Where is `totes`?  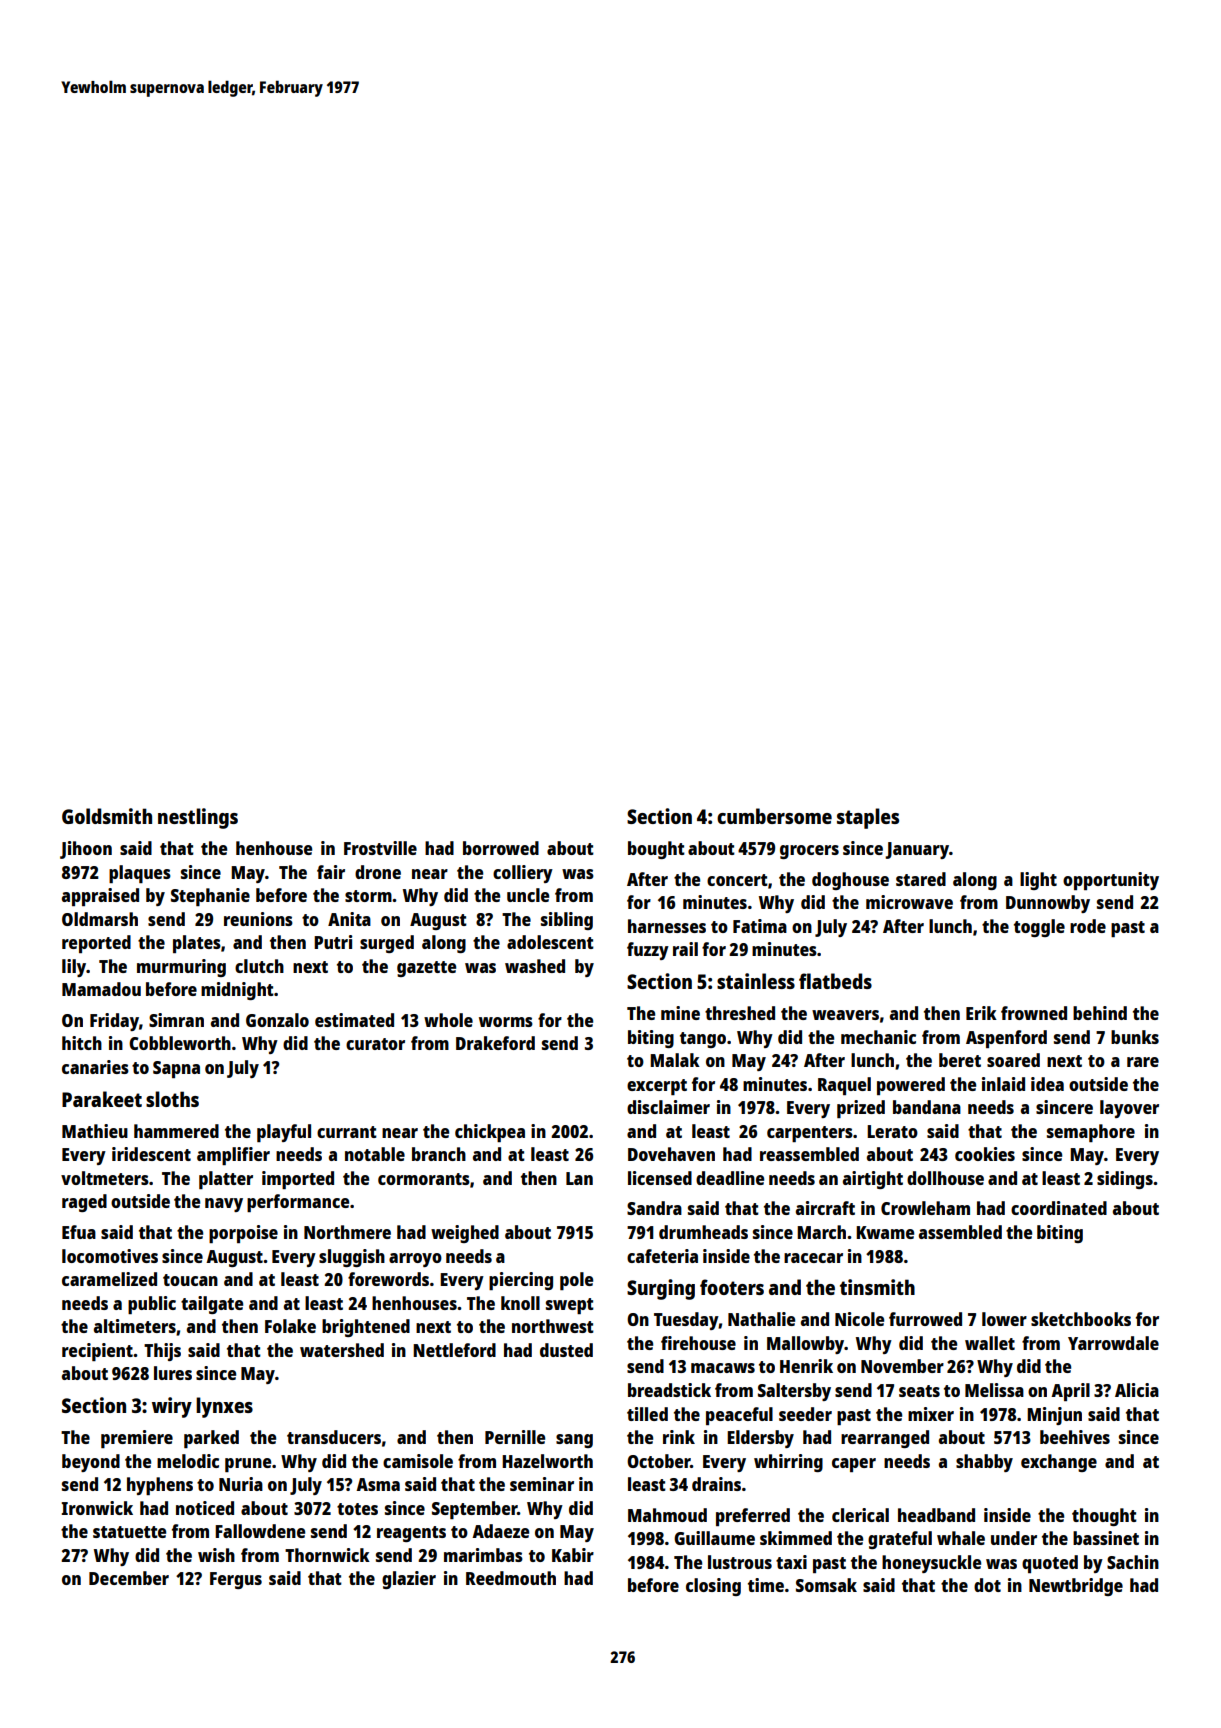
totes is located at coordinates (357, 1509).
